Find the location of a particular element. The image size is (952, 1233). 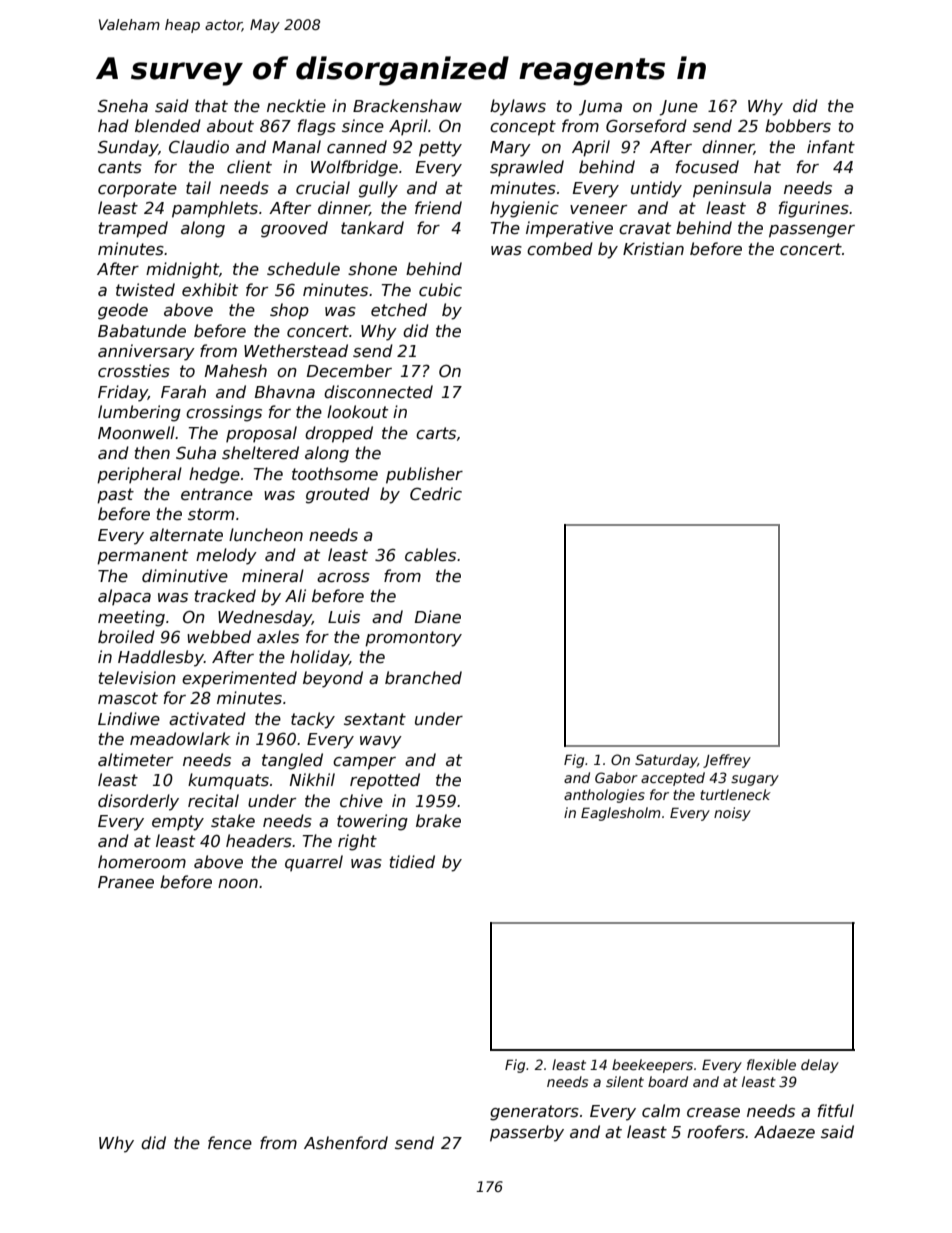

anniversary is located at coordinates (146, 352).
